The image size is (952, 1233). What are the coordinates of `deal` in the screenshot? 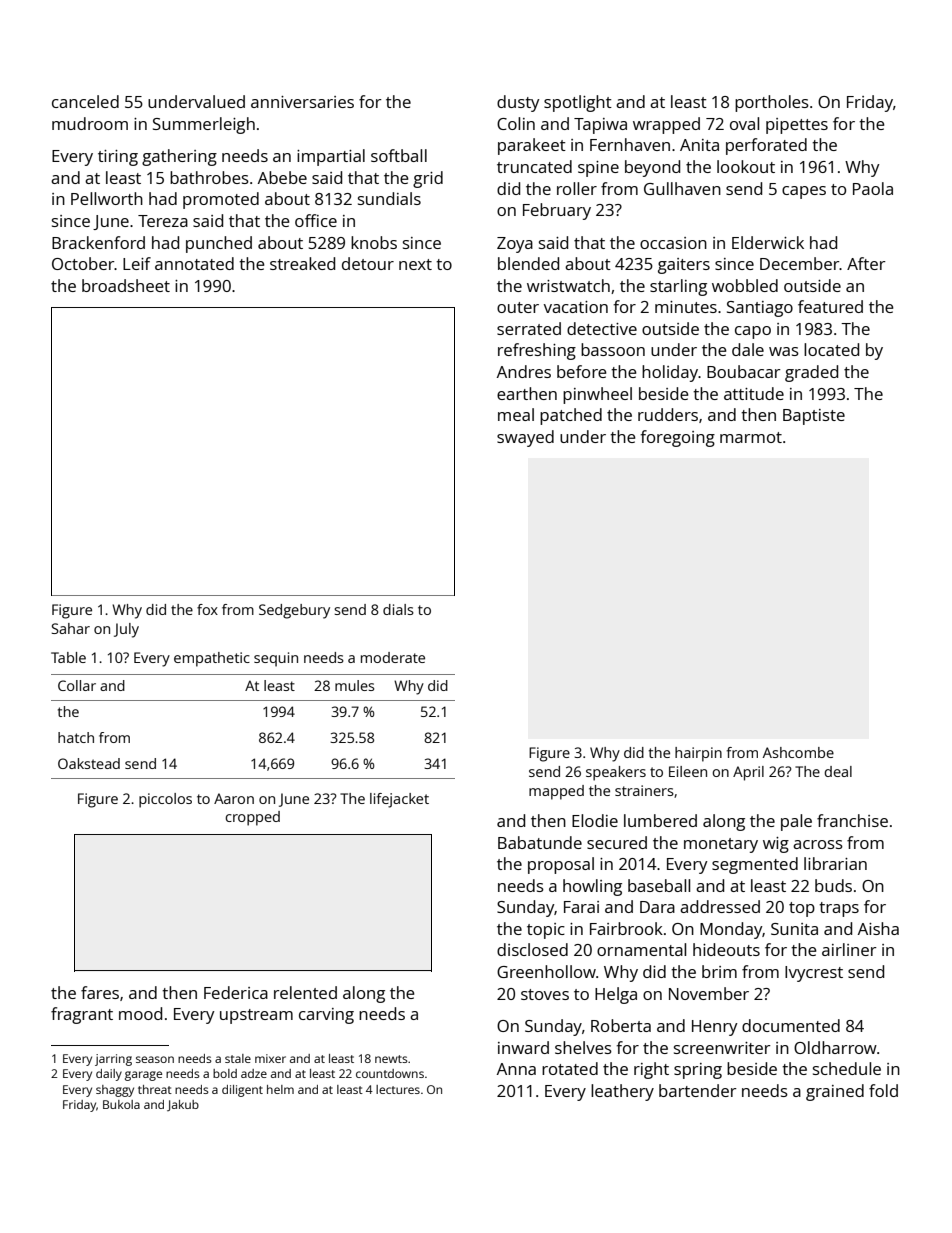 It's located at (838, 771).
